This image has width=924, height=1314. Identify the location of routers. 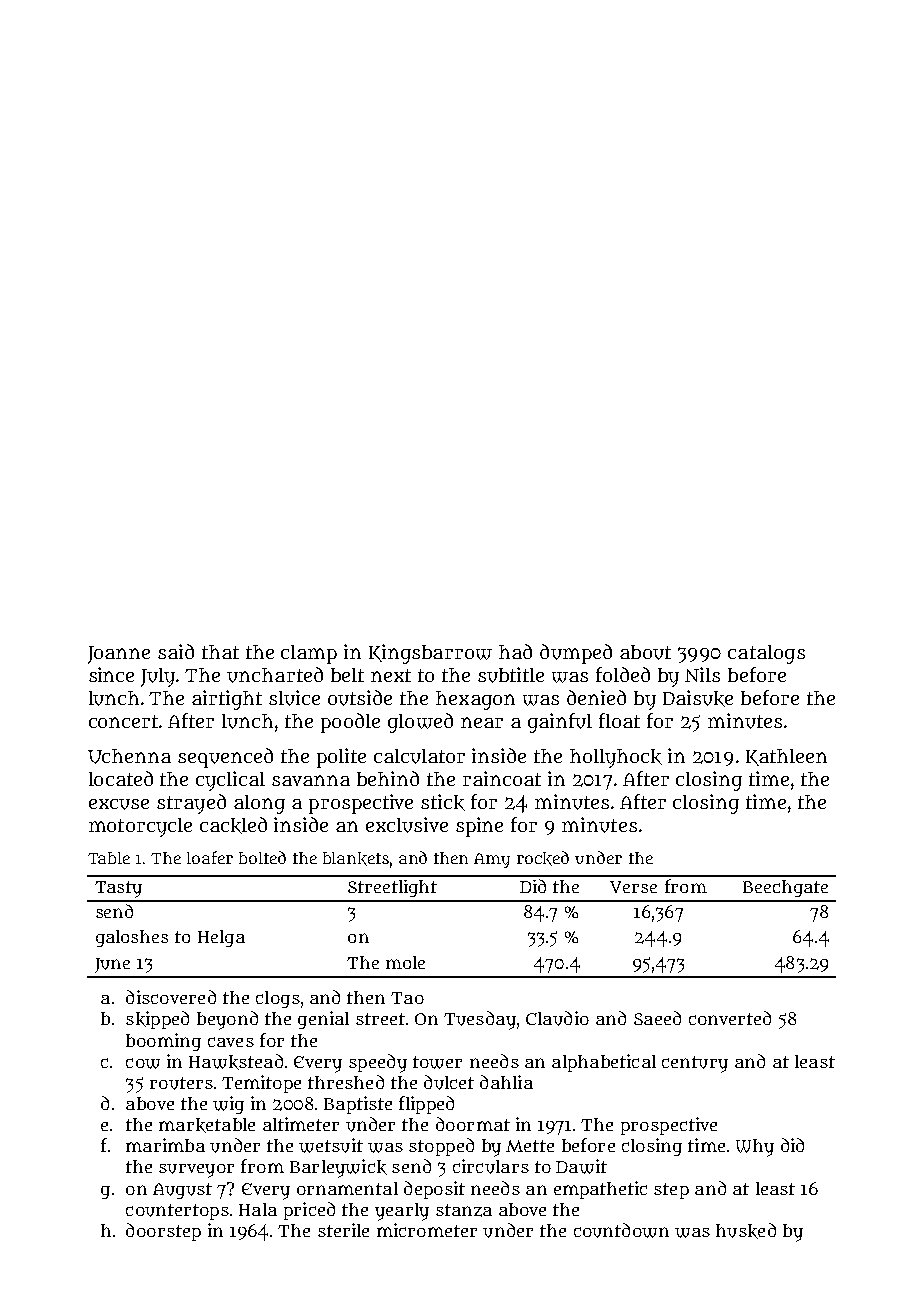
(181, 1083).
